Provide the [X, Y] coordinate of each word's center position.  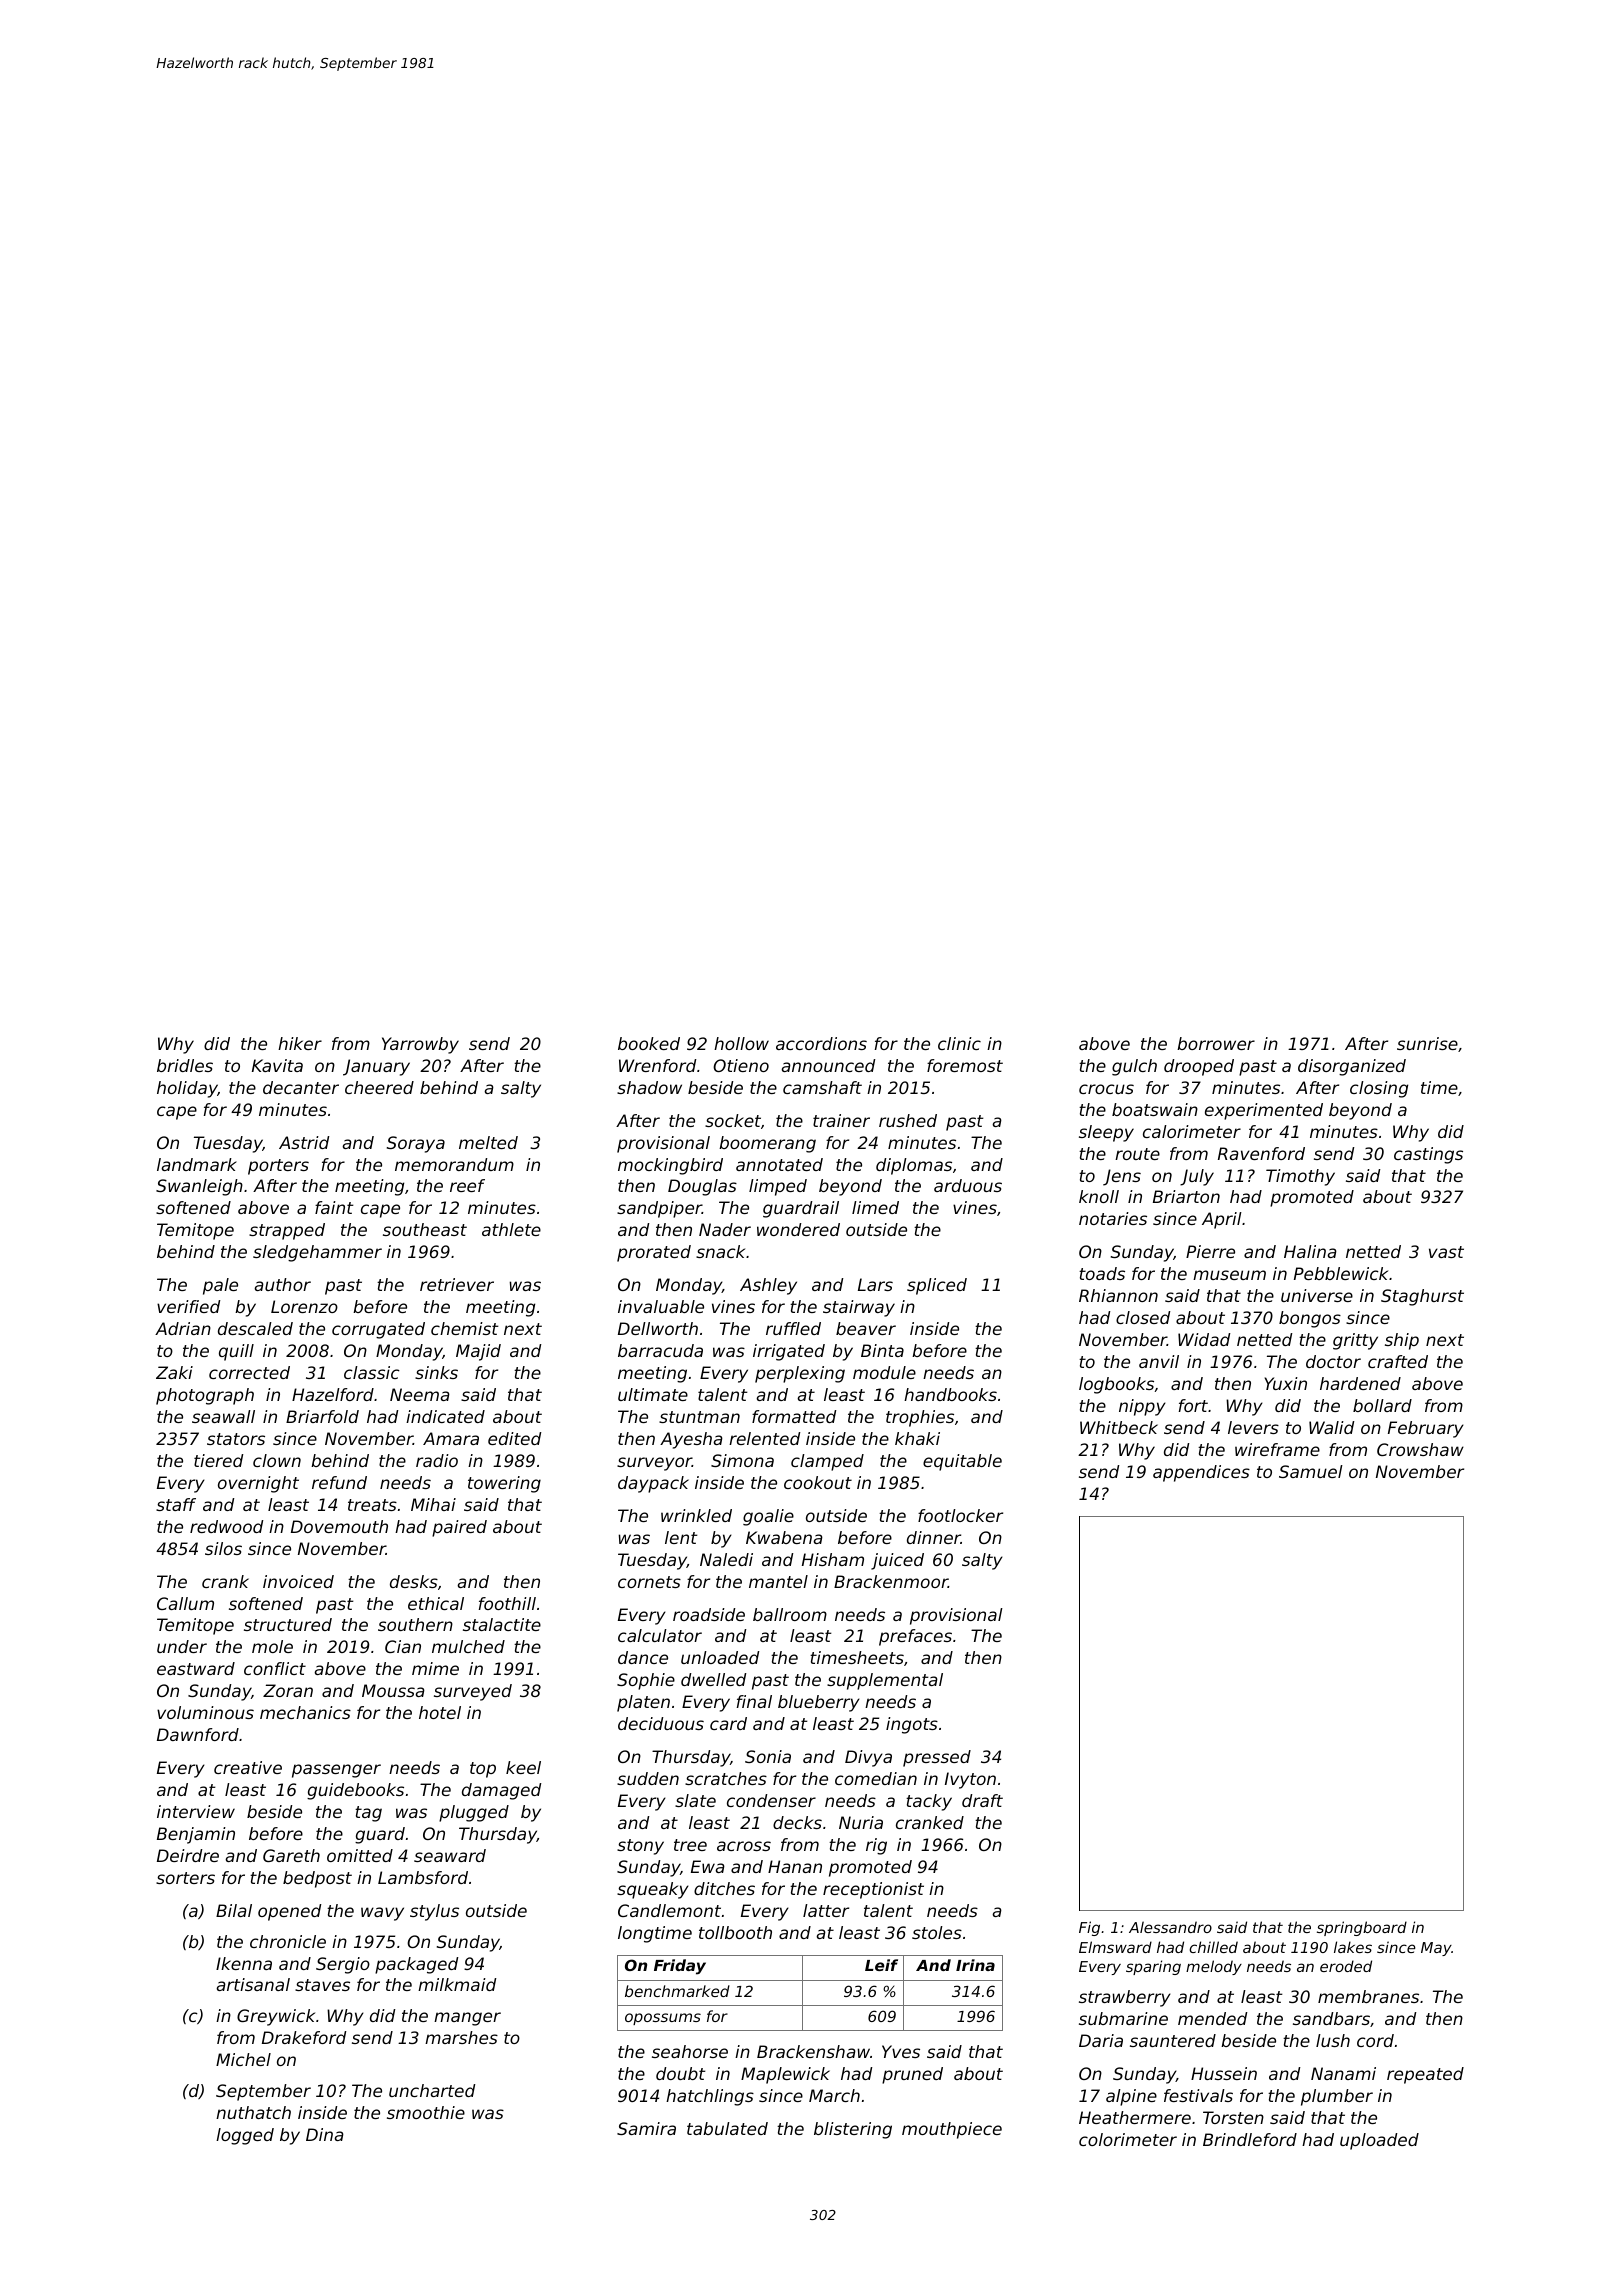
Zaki [174, 1372]
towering [504, 1484]
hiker [300, 1043]
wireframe [1277, 1449]
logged [245, 2136]
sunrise [1427, 1043]
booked [649, 1043]
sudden [648, 1778]
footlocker [960, 1515]
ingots [912, 1725]
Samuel [1311, 1471]
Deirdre [188, 1855]
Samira [646, 2128]
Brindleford [1250, 2139]
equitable [962, 1462]
